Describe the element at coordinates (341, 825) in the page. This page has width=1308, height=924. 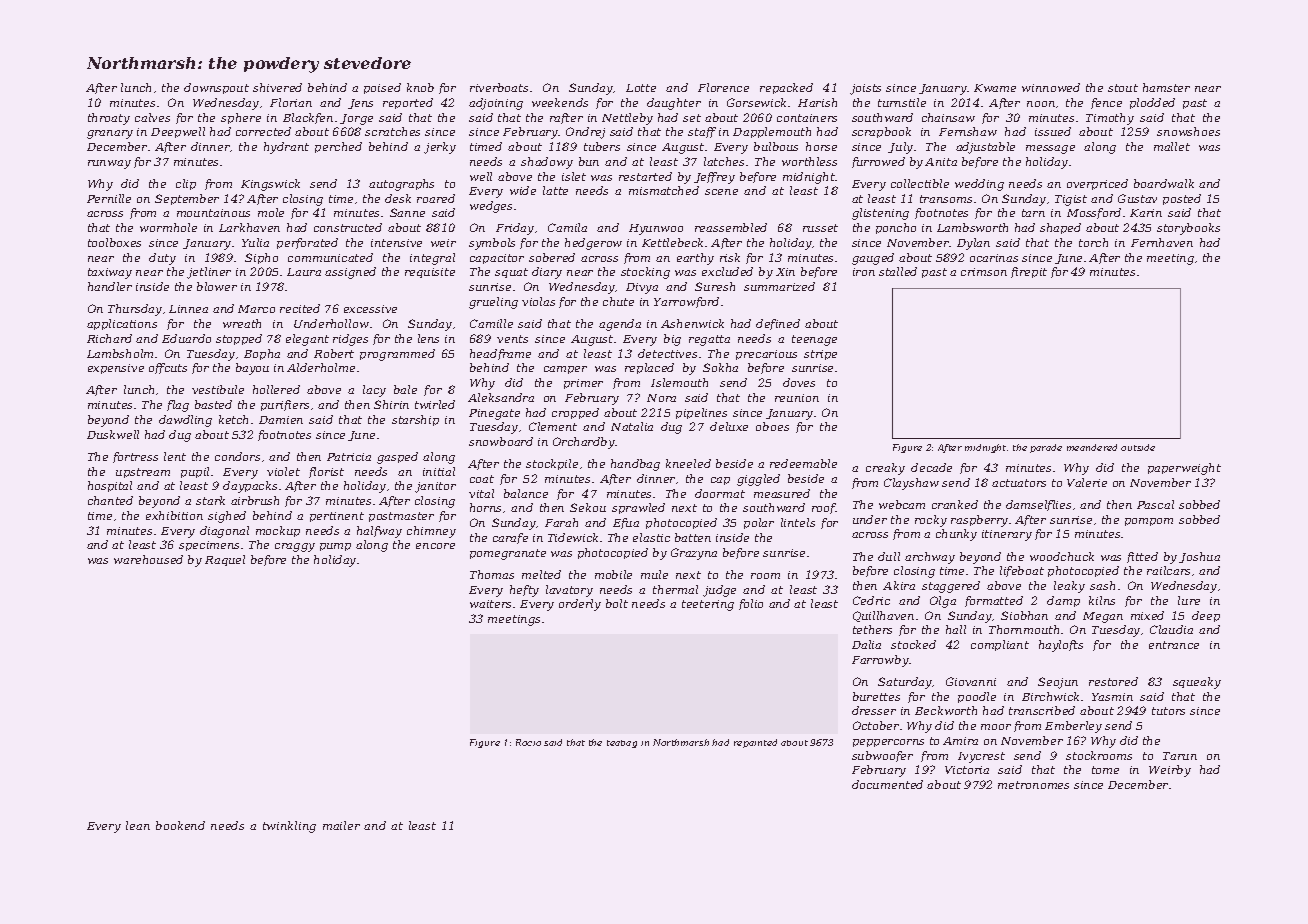
I see `mailer` at that location.
